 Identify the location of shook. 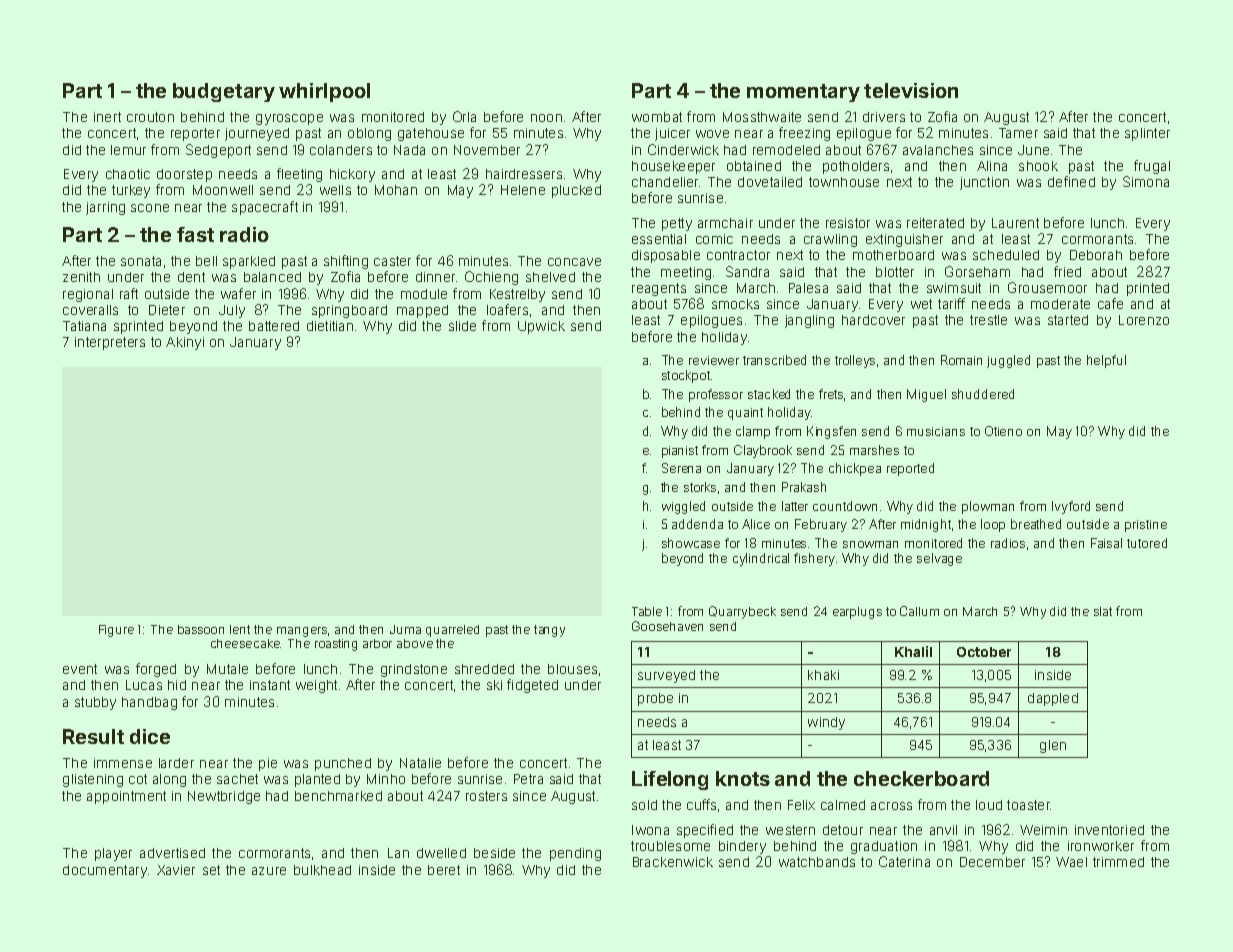
(1038, 166).
